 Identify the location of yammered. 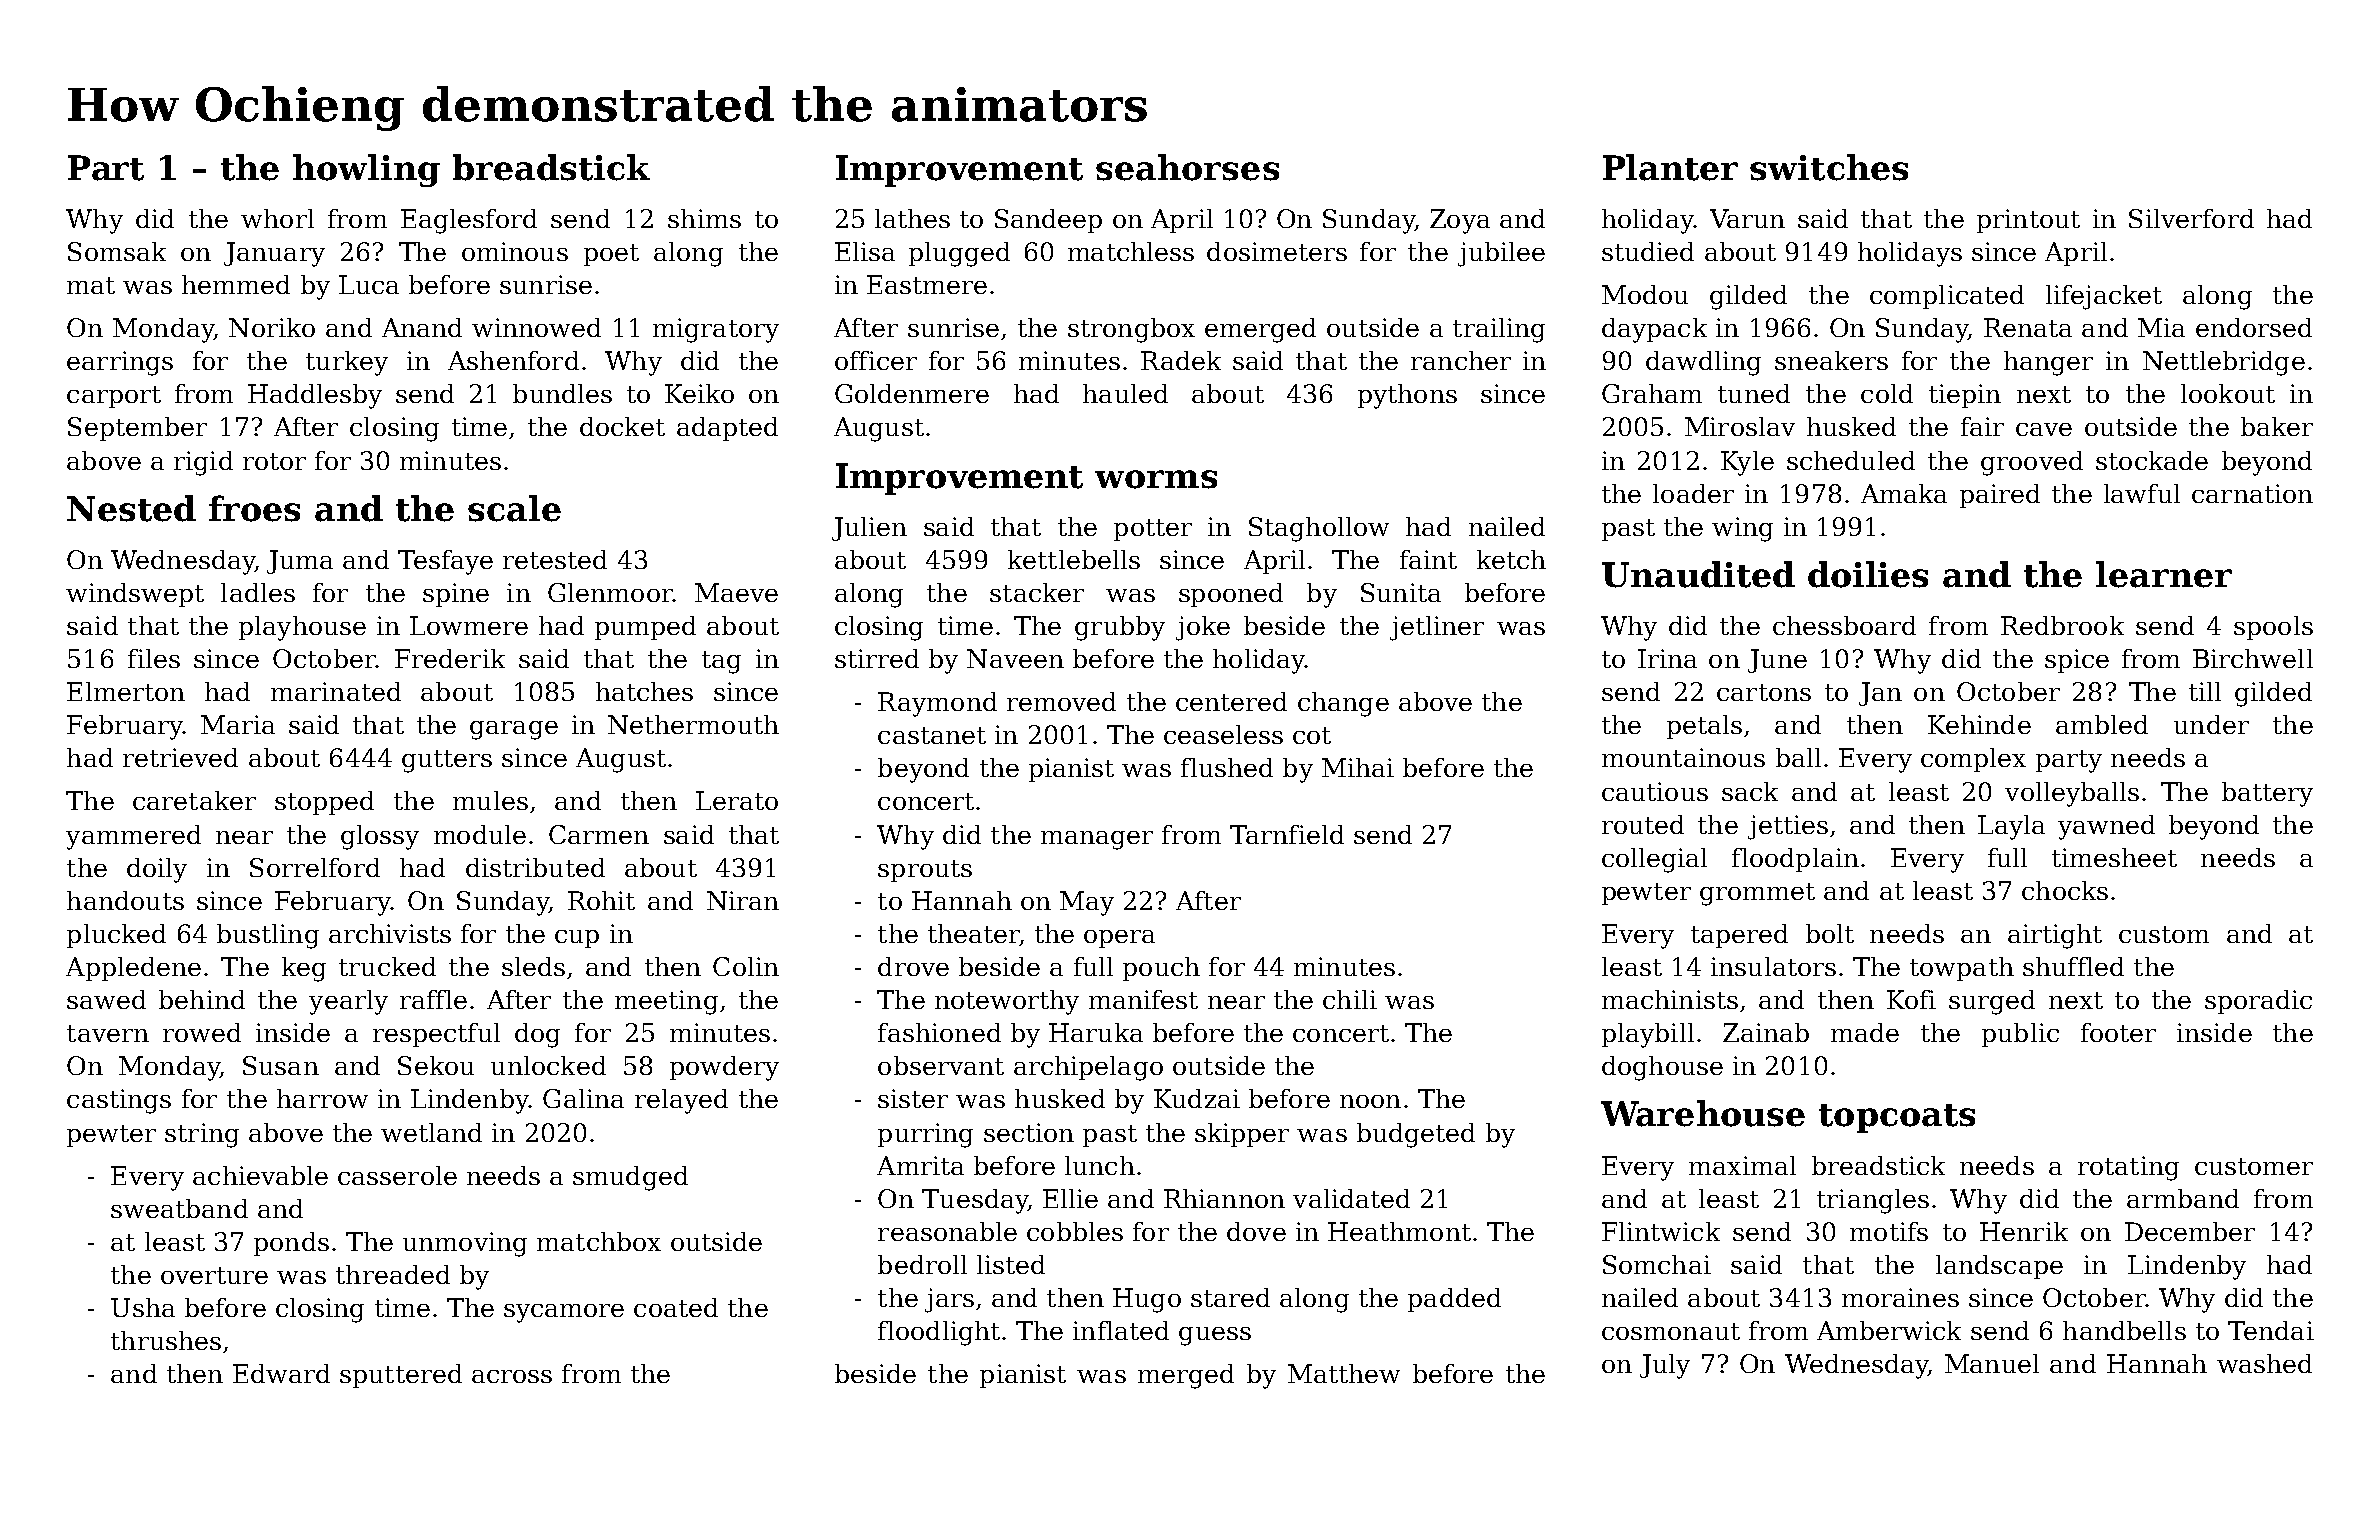
(133, 837).
